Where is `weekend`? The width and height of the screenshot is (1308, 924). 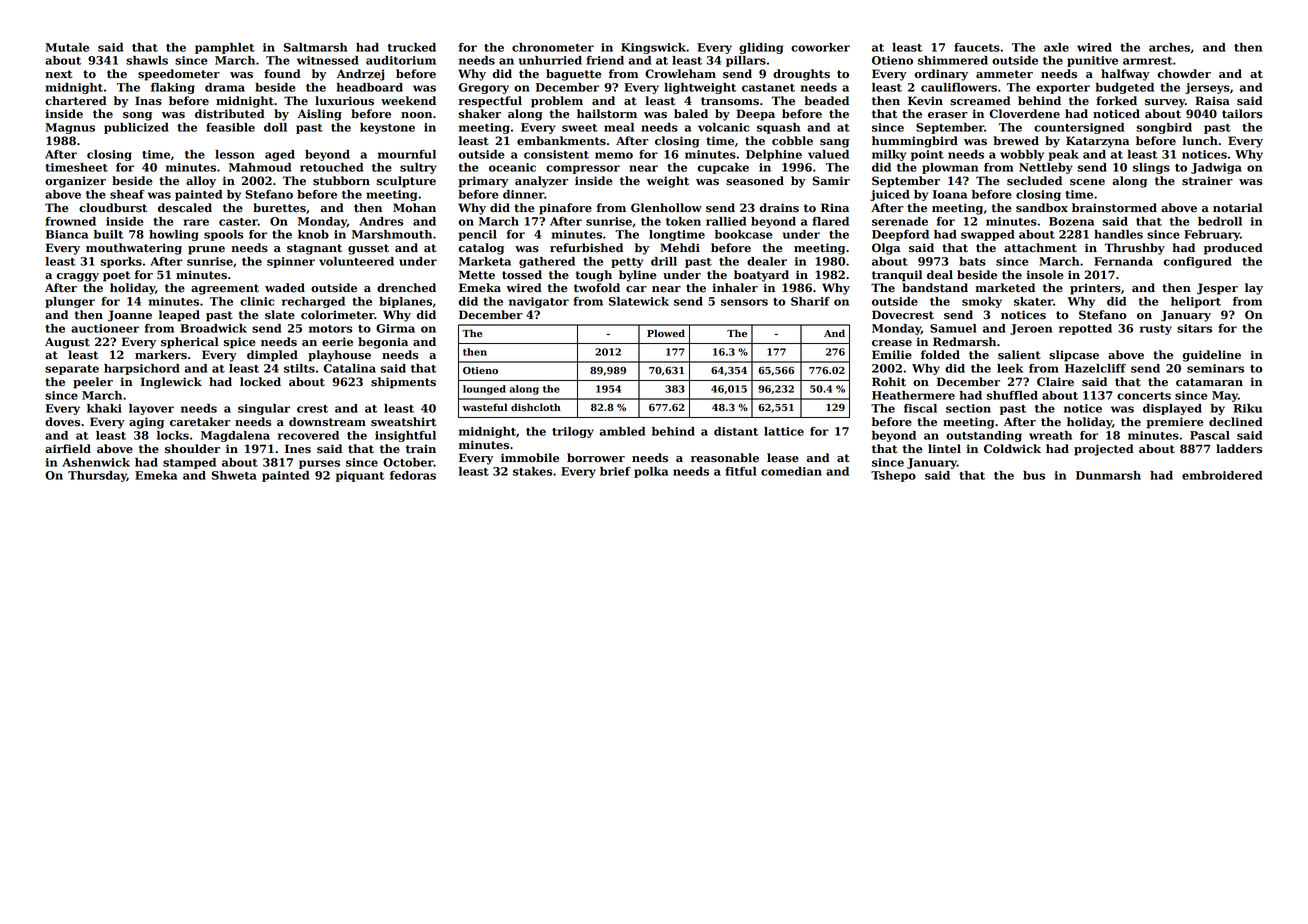 weekend is located at coordinates (408, 101).
